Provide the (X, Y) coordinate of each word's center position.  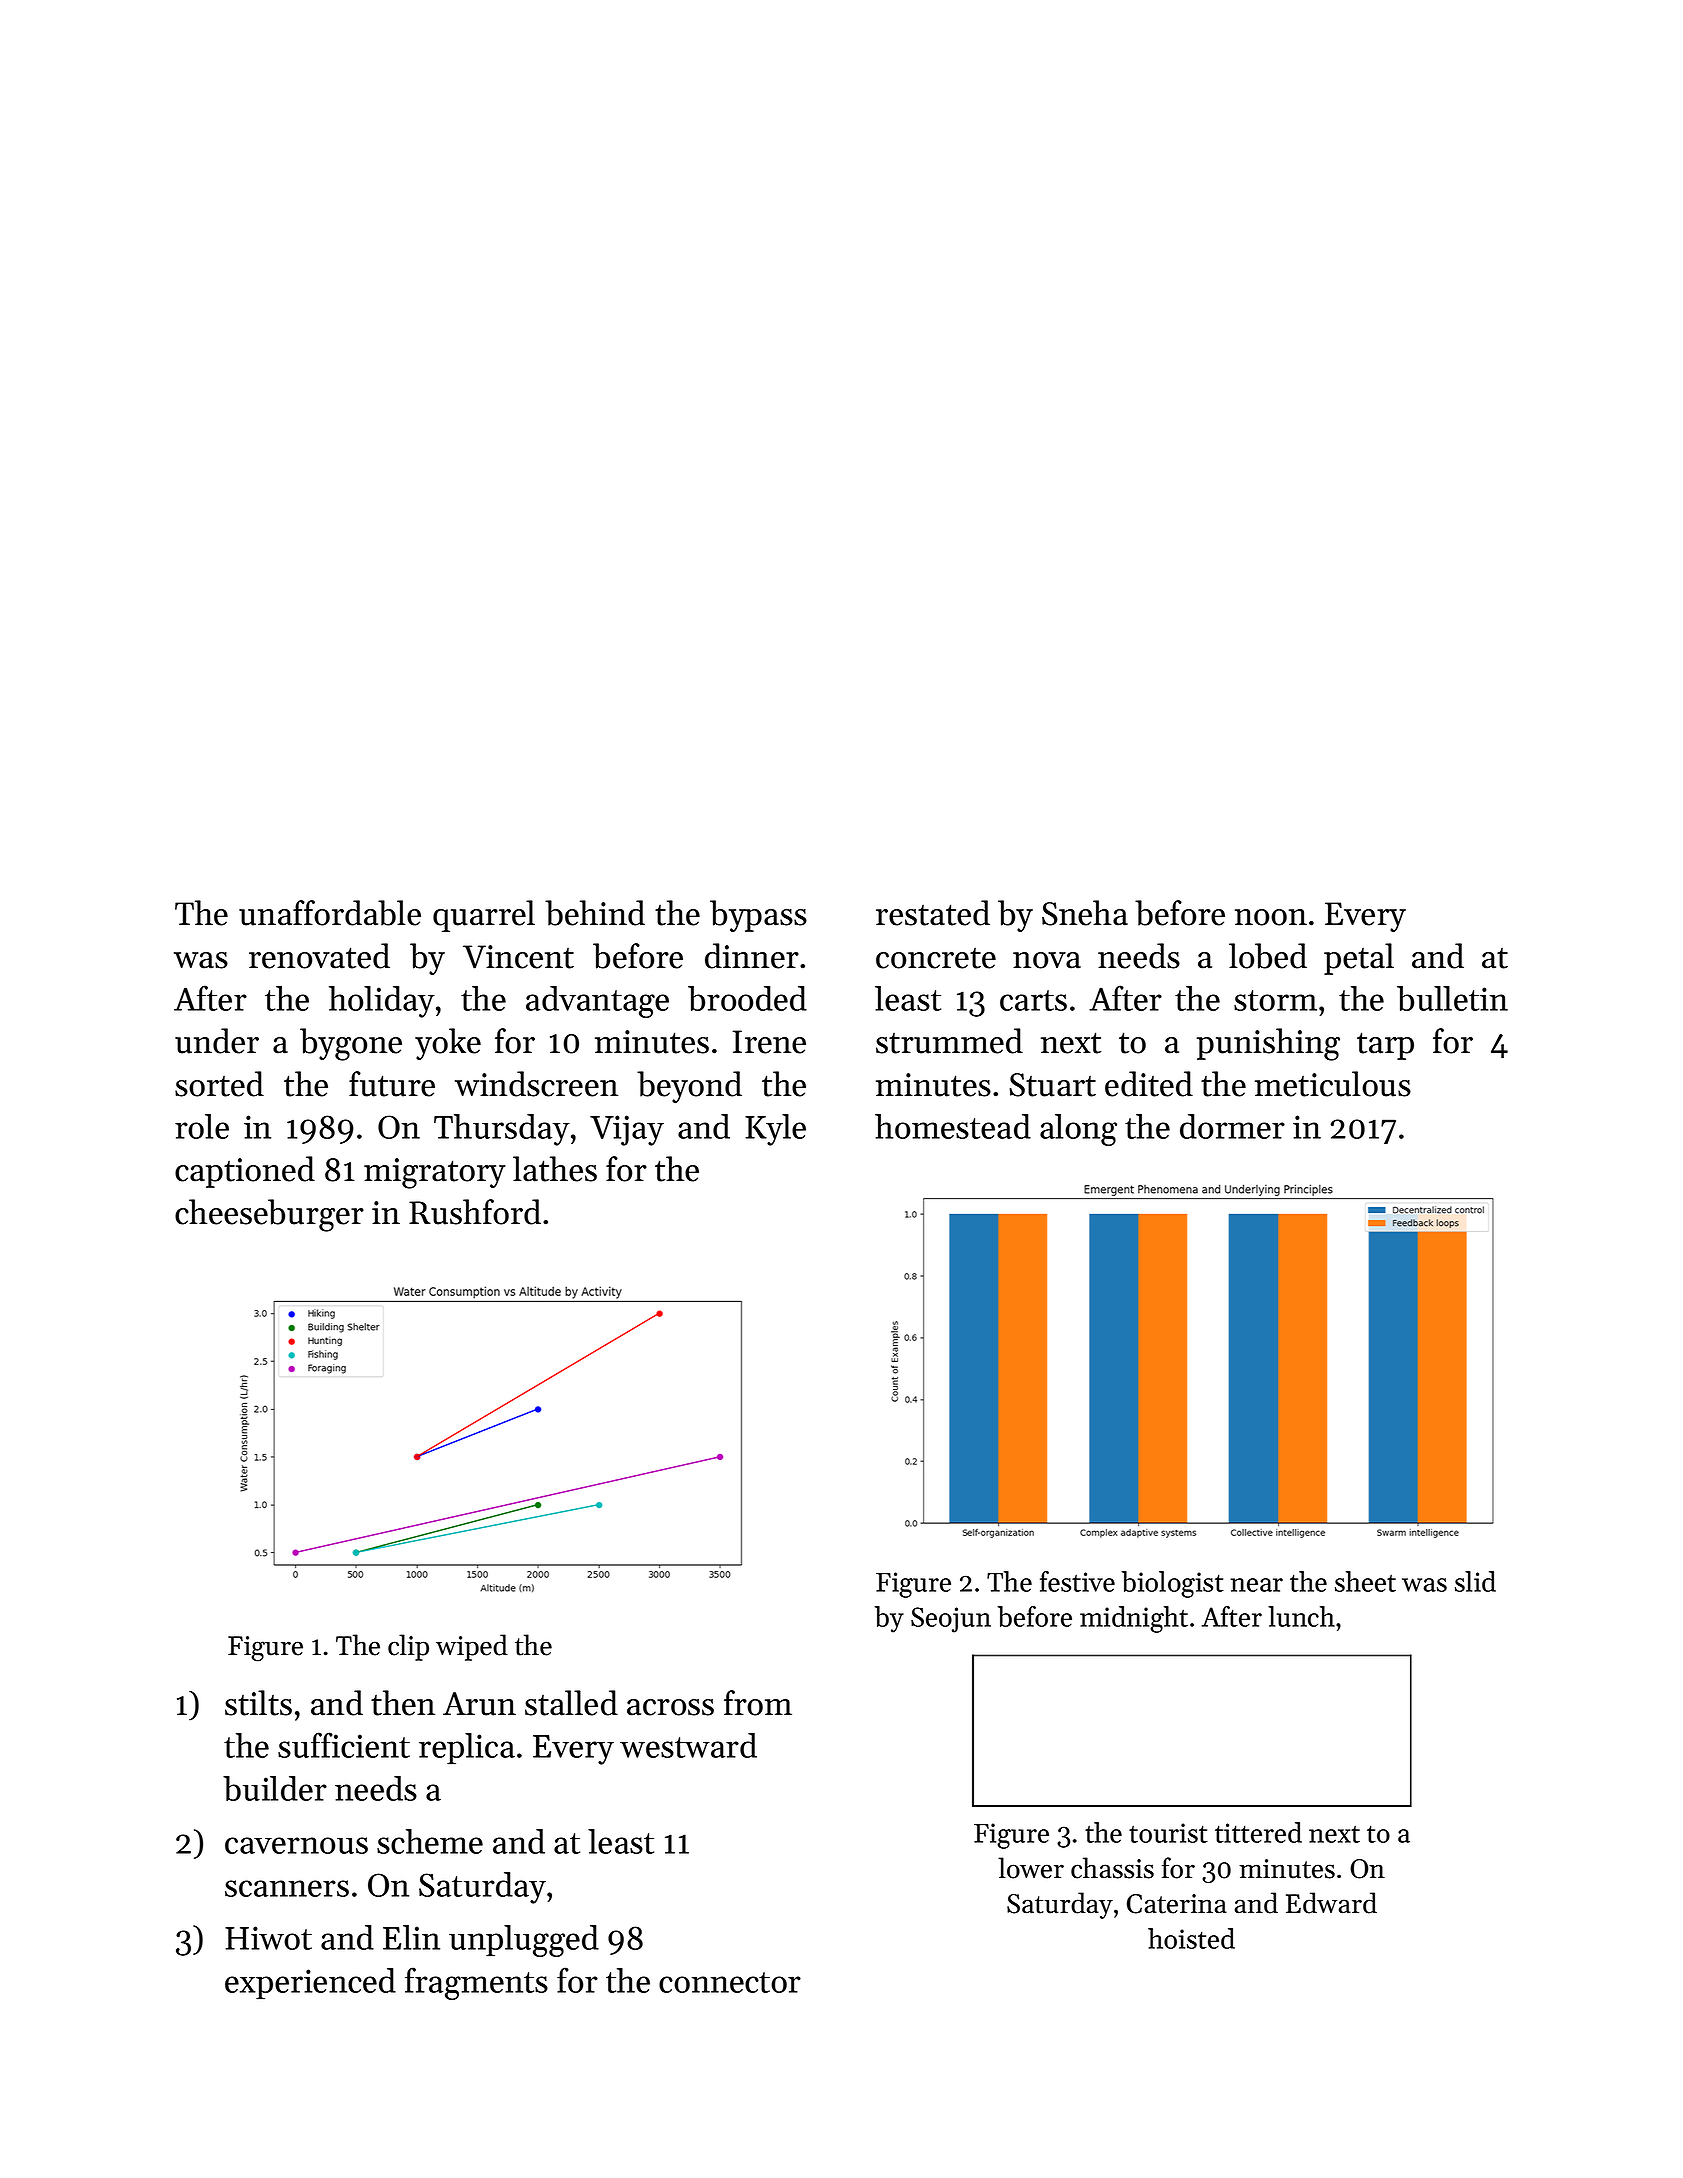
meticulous (1333, 1084)
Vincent (518, 957)
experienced (310, 1984)
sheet (1365, 1581)
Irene (769, 1042)
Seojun (951, 1620)
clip (408, 1647)
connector (730, 1982)
